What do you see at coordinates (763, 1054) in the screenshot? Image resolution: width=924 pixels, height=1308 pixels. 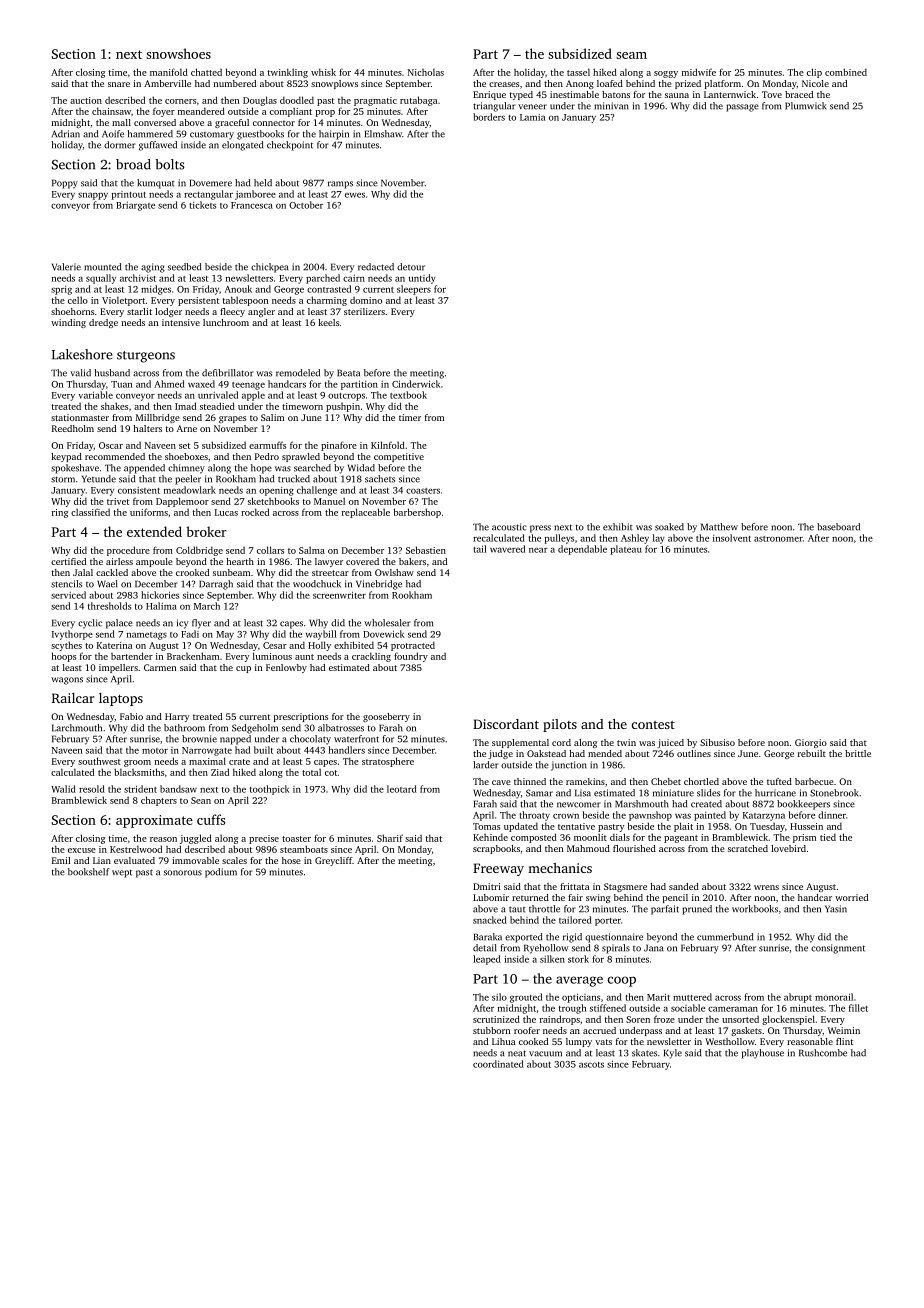 I see `playhouse` at bounding box center [763, 1054].
